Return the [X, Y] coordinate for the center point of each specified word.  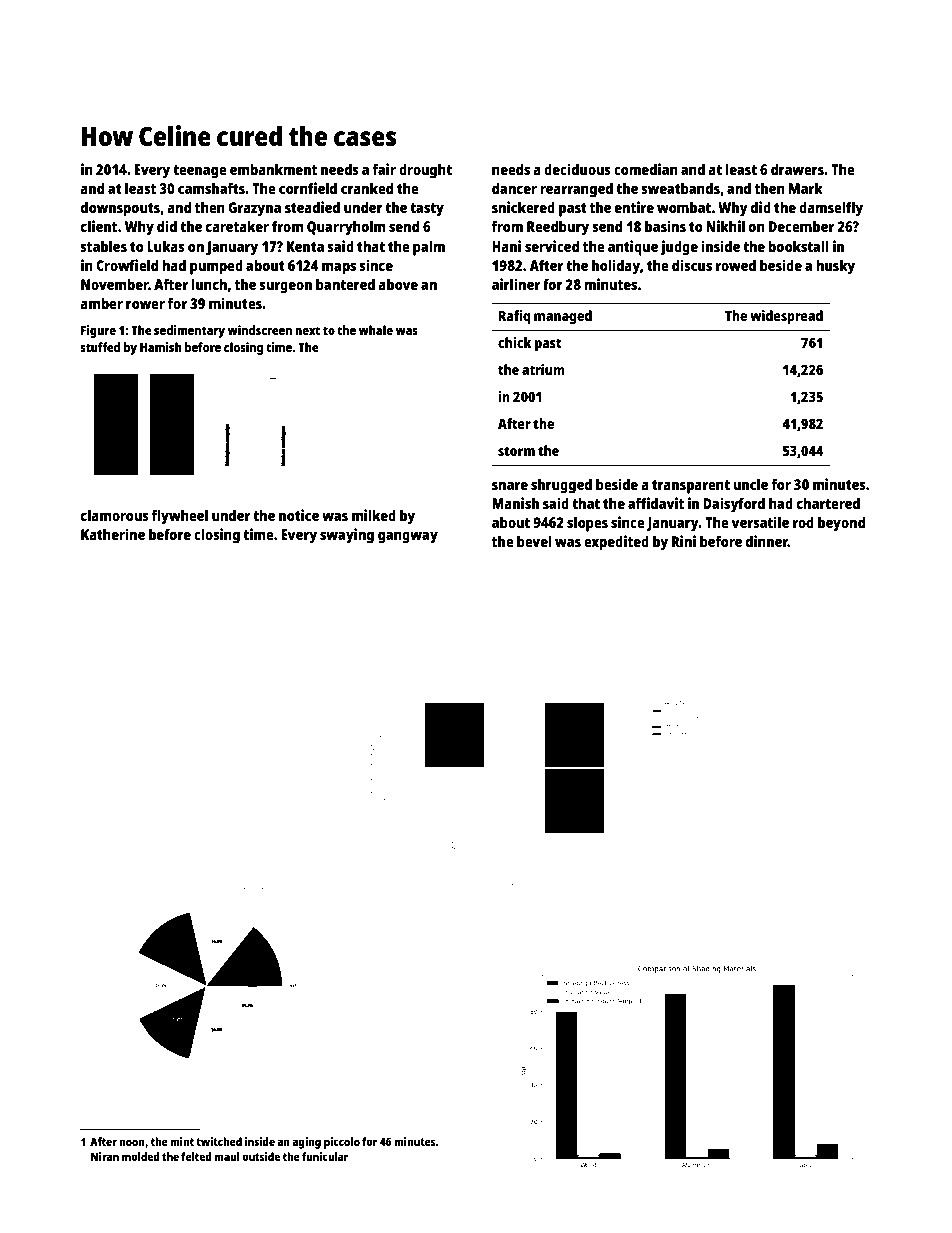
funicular [325, 1156]
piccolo [342, 1143]
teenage [200, 172]
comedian [646, 169]
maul [227, 1156]
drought [425, 171]
